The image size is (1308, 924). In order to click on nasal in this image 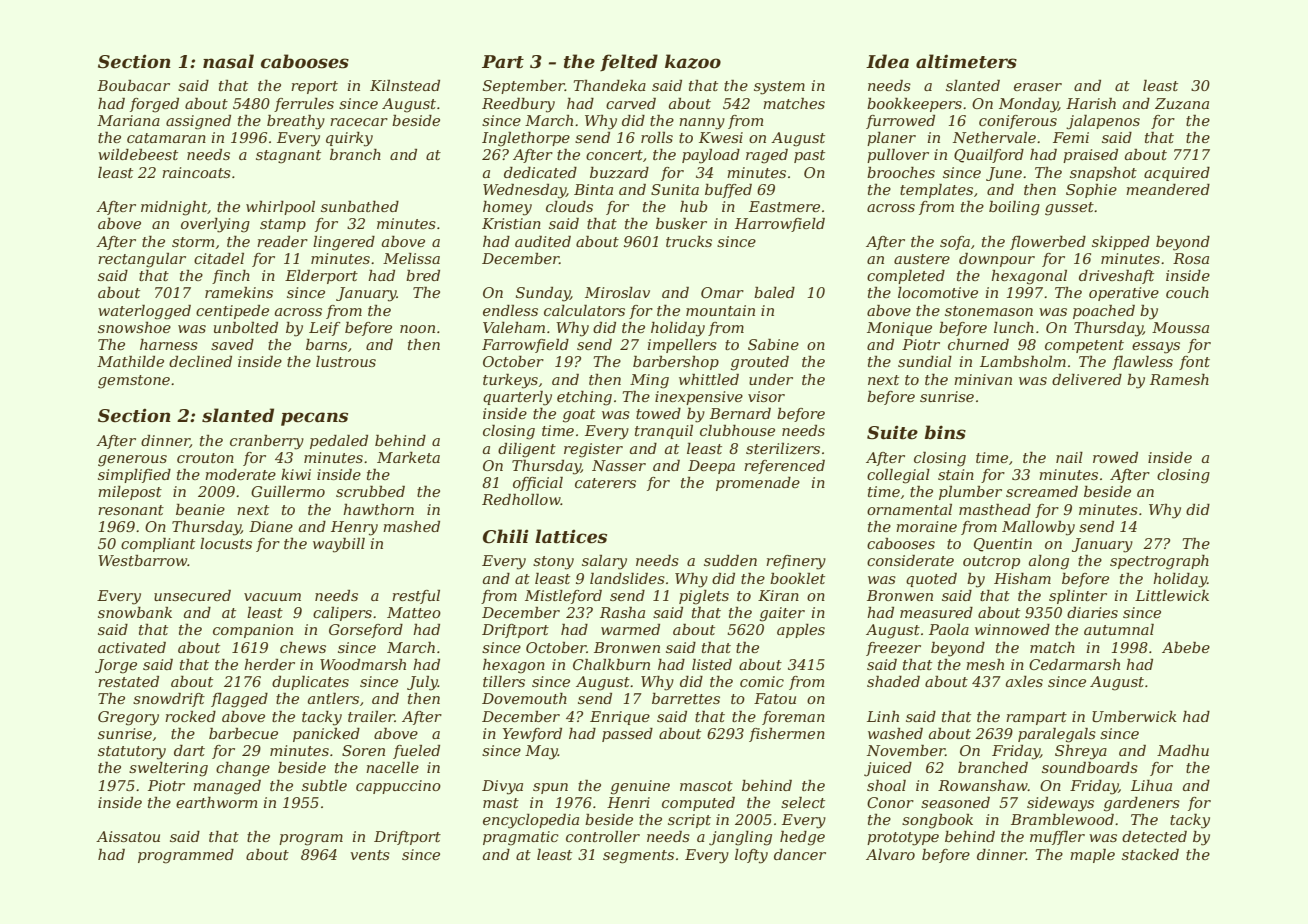, I will do `click(228, 61)`.
